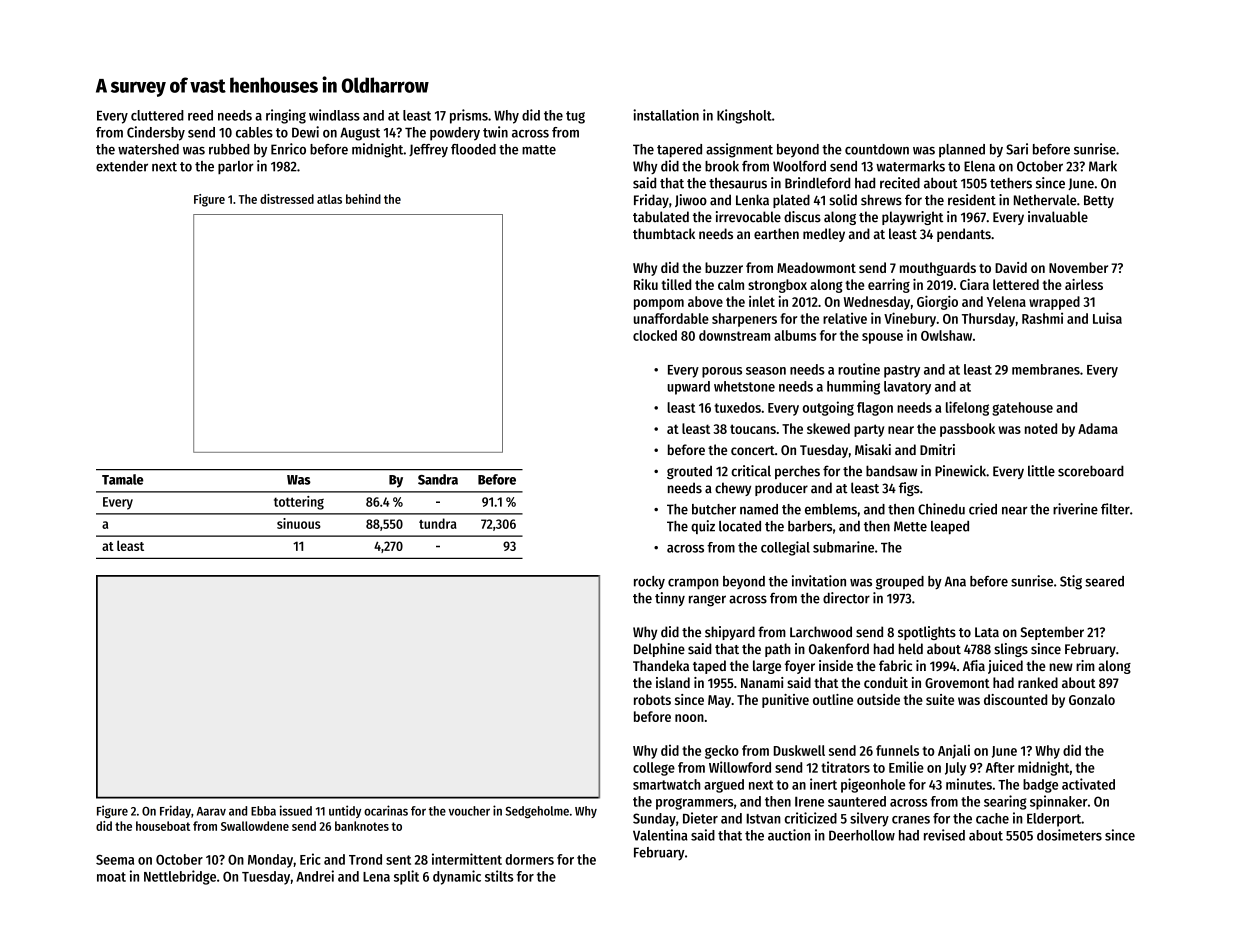 The image size is (1233, 952). What do you see at coordinates (950, 527) in the screenshot?
I see `leaped` at bounding box center [950, 527].
